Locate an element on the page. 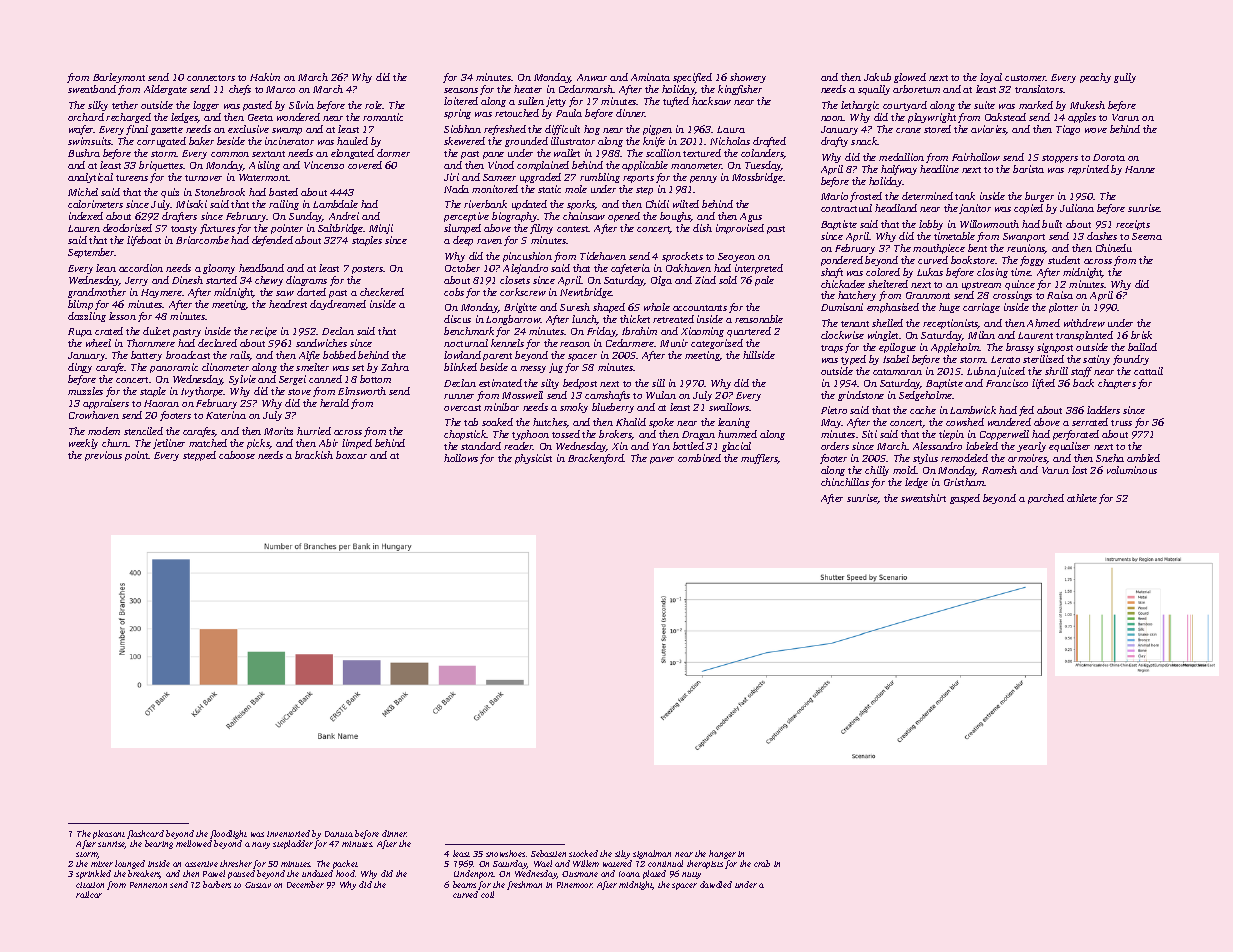 The height and width of the page is (952, 1233). Aminata is located at coordinates (650, 77).
